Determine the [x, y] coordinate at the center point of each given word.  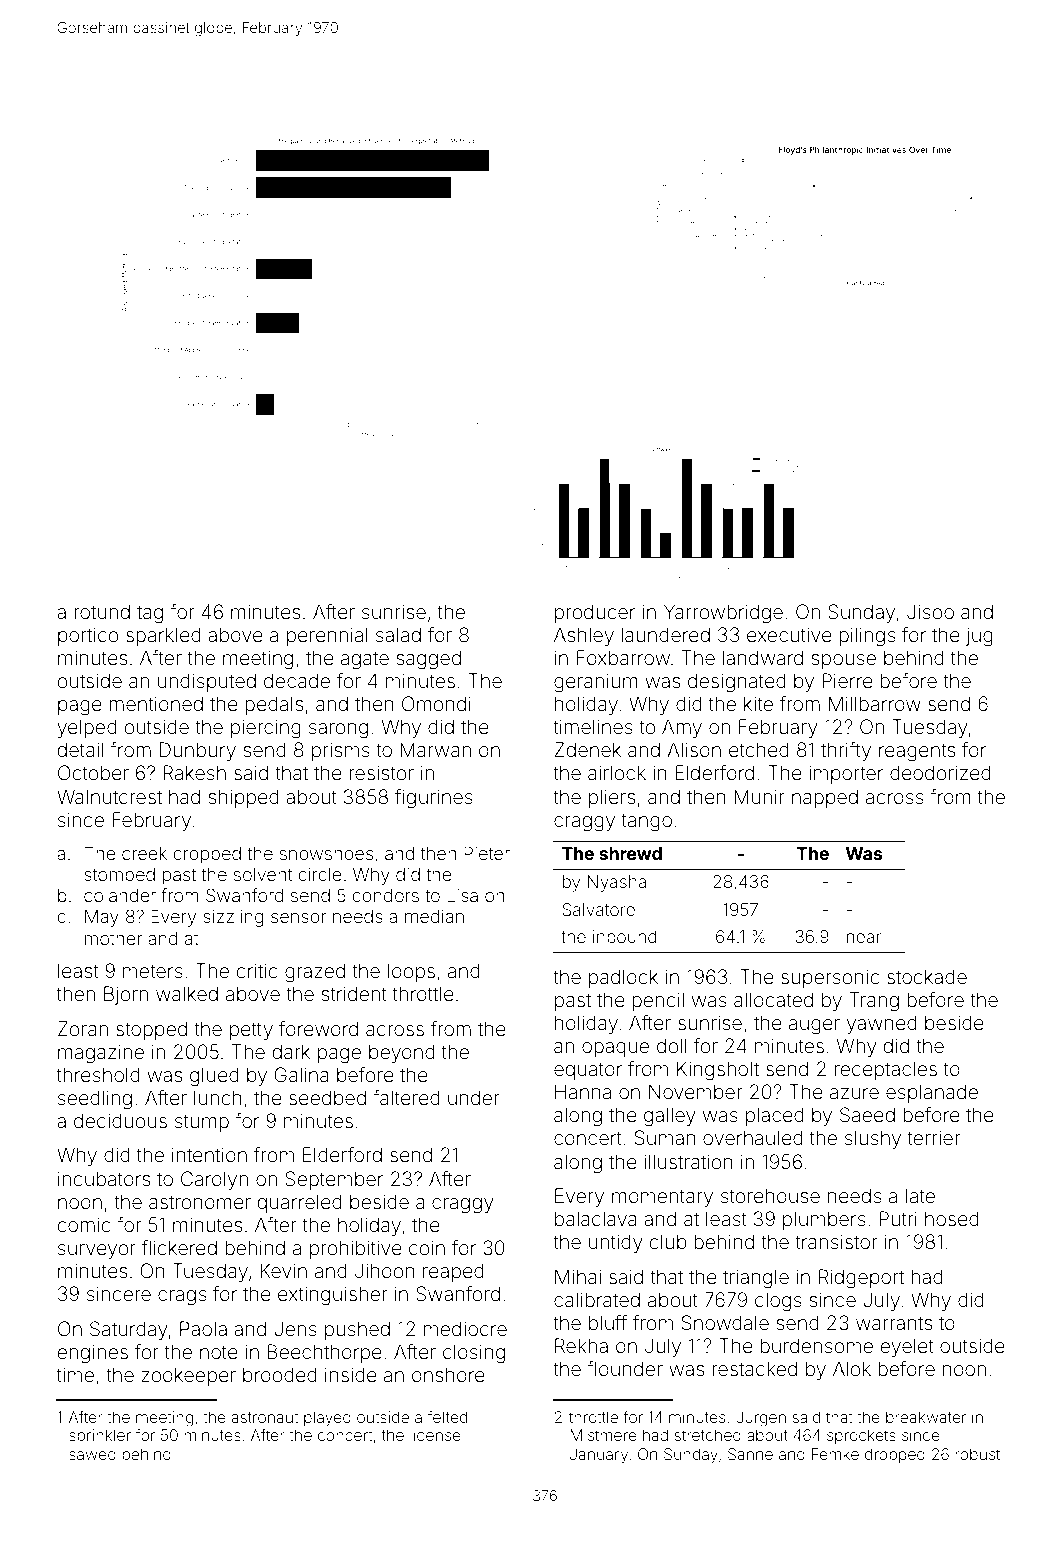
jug [979, 637]
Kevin [283, 1270]
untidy [616, 1243]
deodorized [940, 772]
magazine [101, 1054]
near [864, 938]
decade [297, 680]
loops [411, 972]
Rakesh [194, 772]
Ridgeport [861, 1279]
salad [398, 634]
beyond [402, 1053]
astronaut [264, 1417]
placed [775, 1116]
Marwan [435, 749]
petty [251, 1031]
